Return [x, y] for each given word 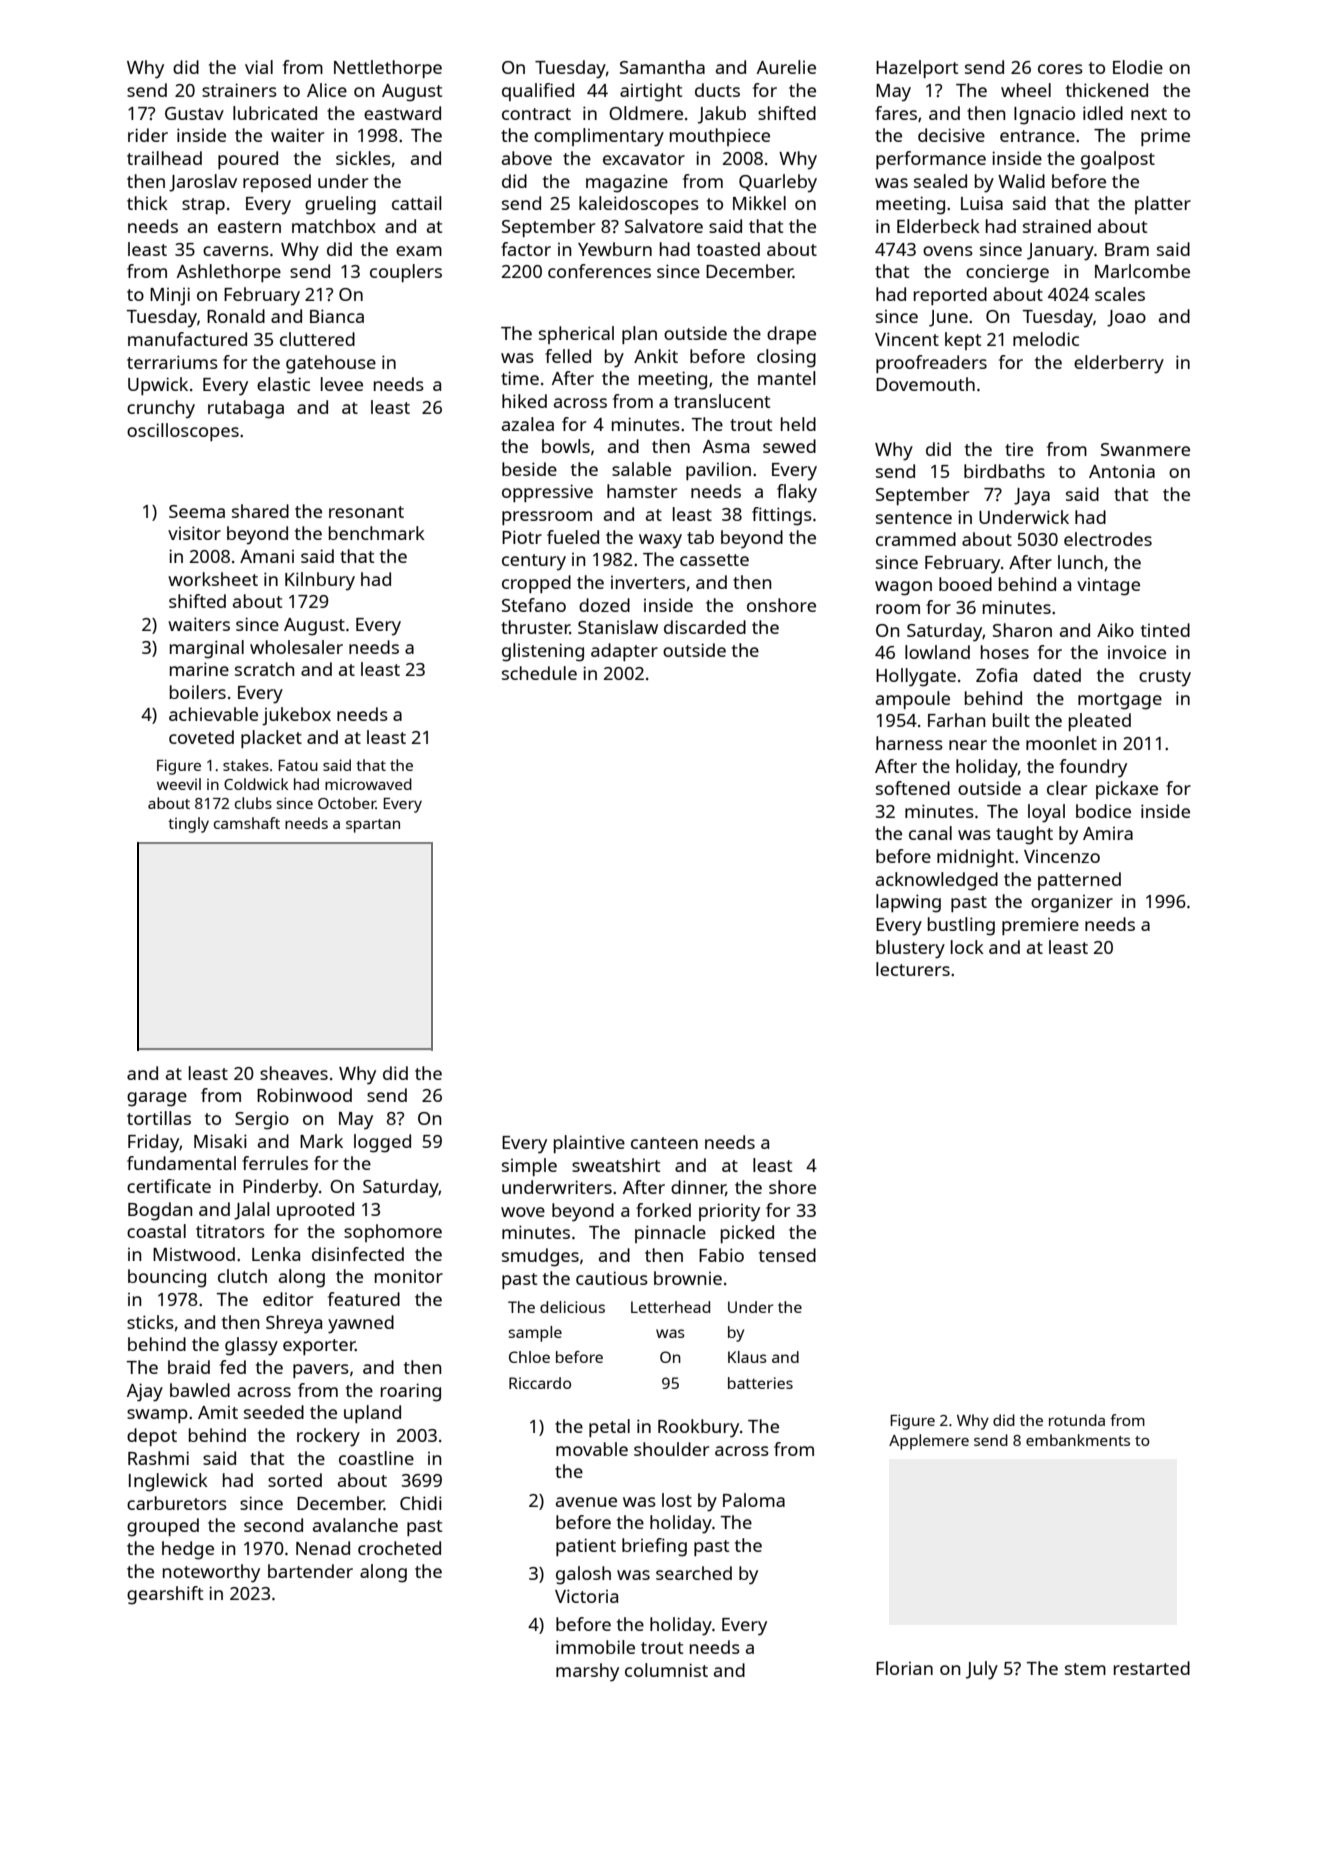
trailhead [164, 158]
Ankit [656, 356]
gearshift [165, 1595]
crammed [916, 539]
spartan [373, 826]
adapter [624, 652]
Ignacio [1044, 115]
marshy [587, 1672]
